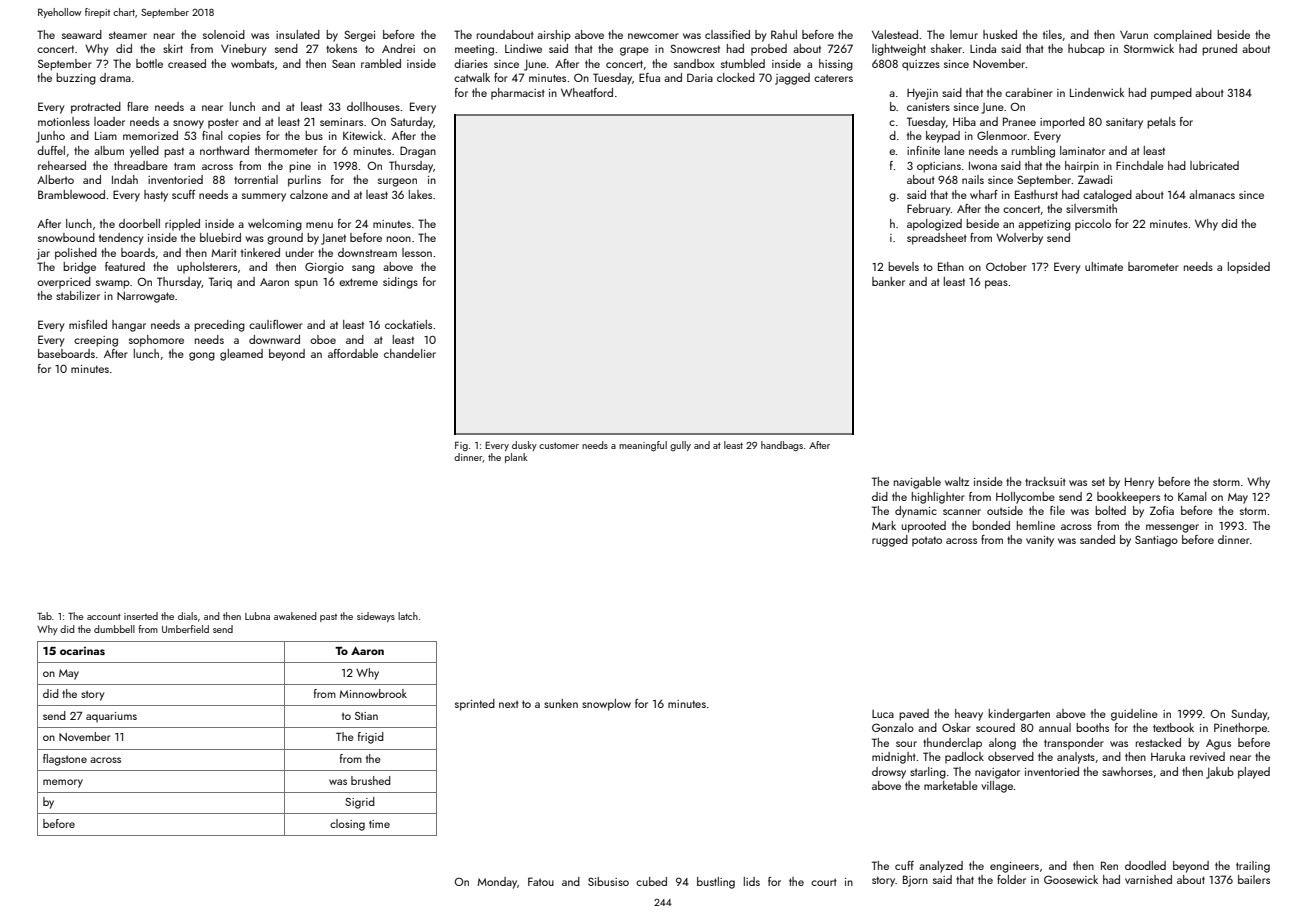 The height and width of the image is (924, 1308). I want to click on Luca, so click(883, 714).
